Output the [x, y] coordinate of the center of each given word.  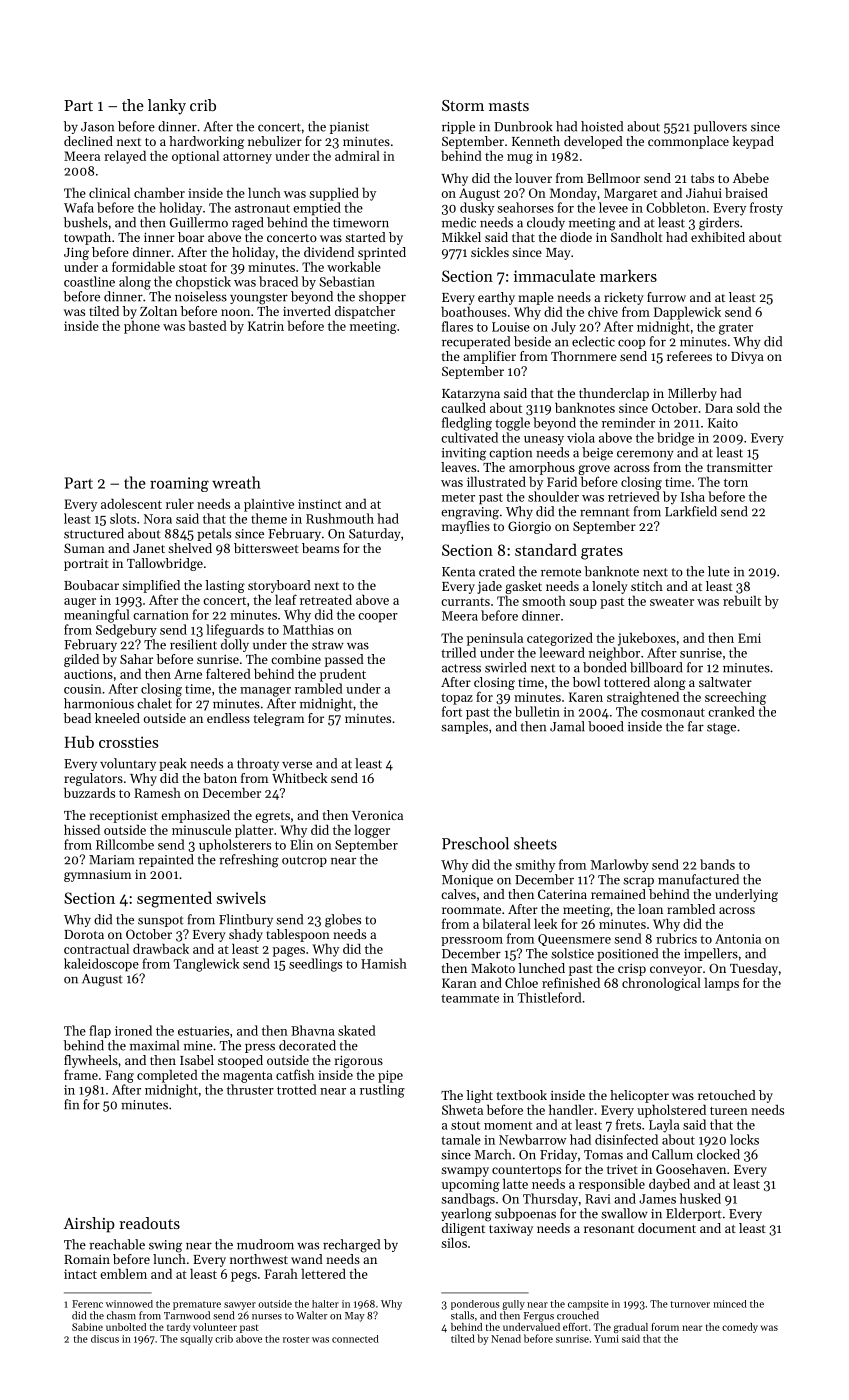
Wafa [79, 207]
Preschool [475, 843]
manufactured [698, 879]
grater [736, 329]
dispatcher [365, 312]
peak [172, 764]
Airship [89, 1225]
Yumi [606, 1339]
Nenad [506, 1338]
